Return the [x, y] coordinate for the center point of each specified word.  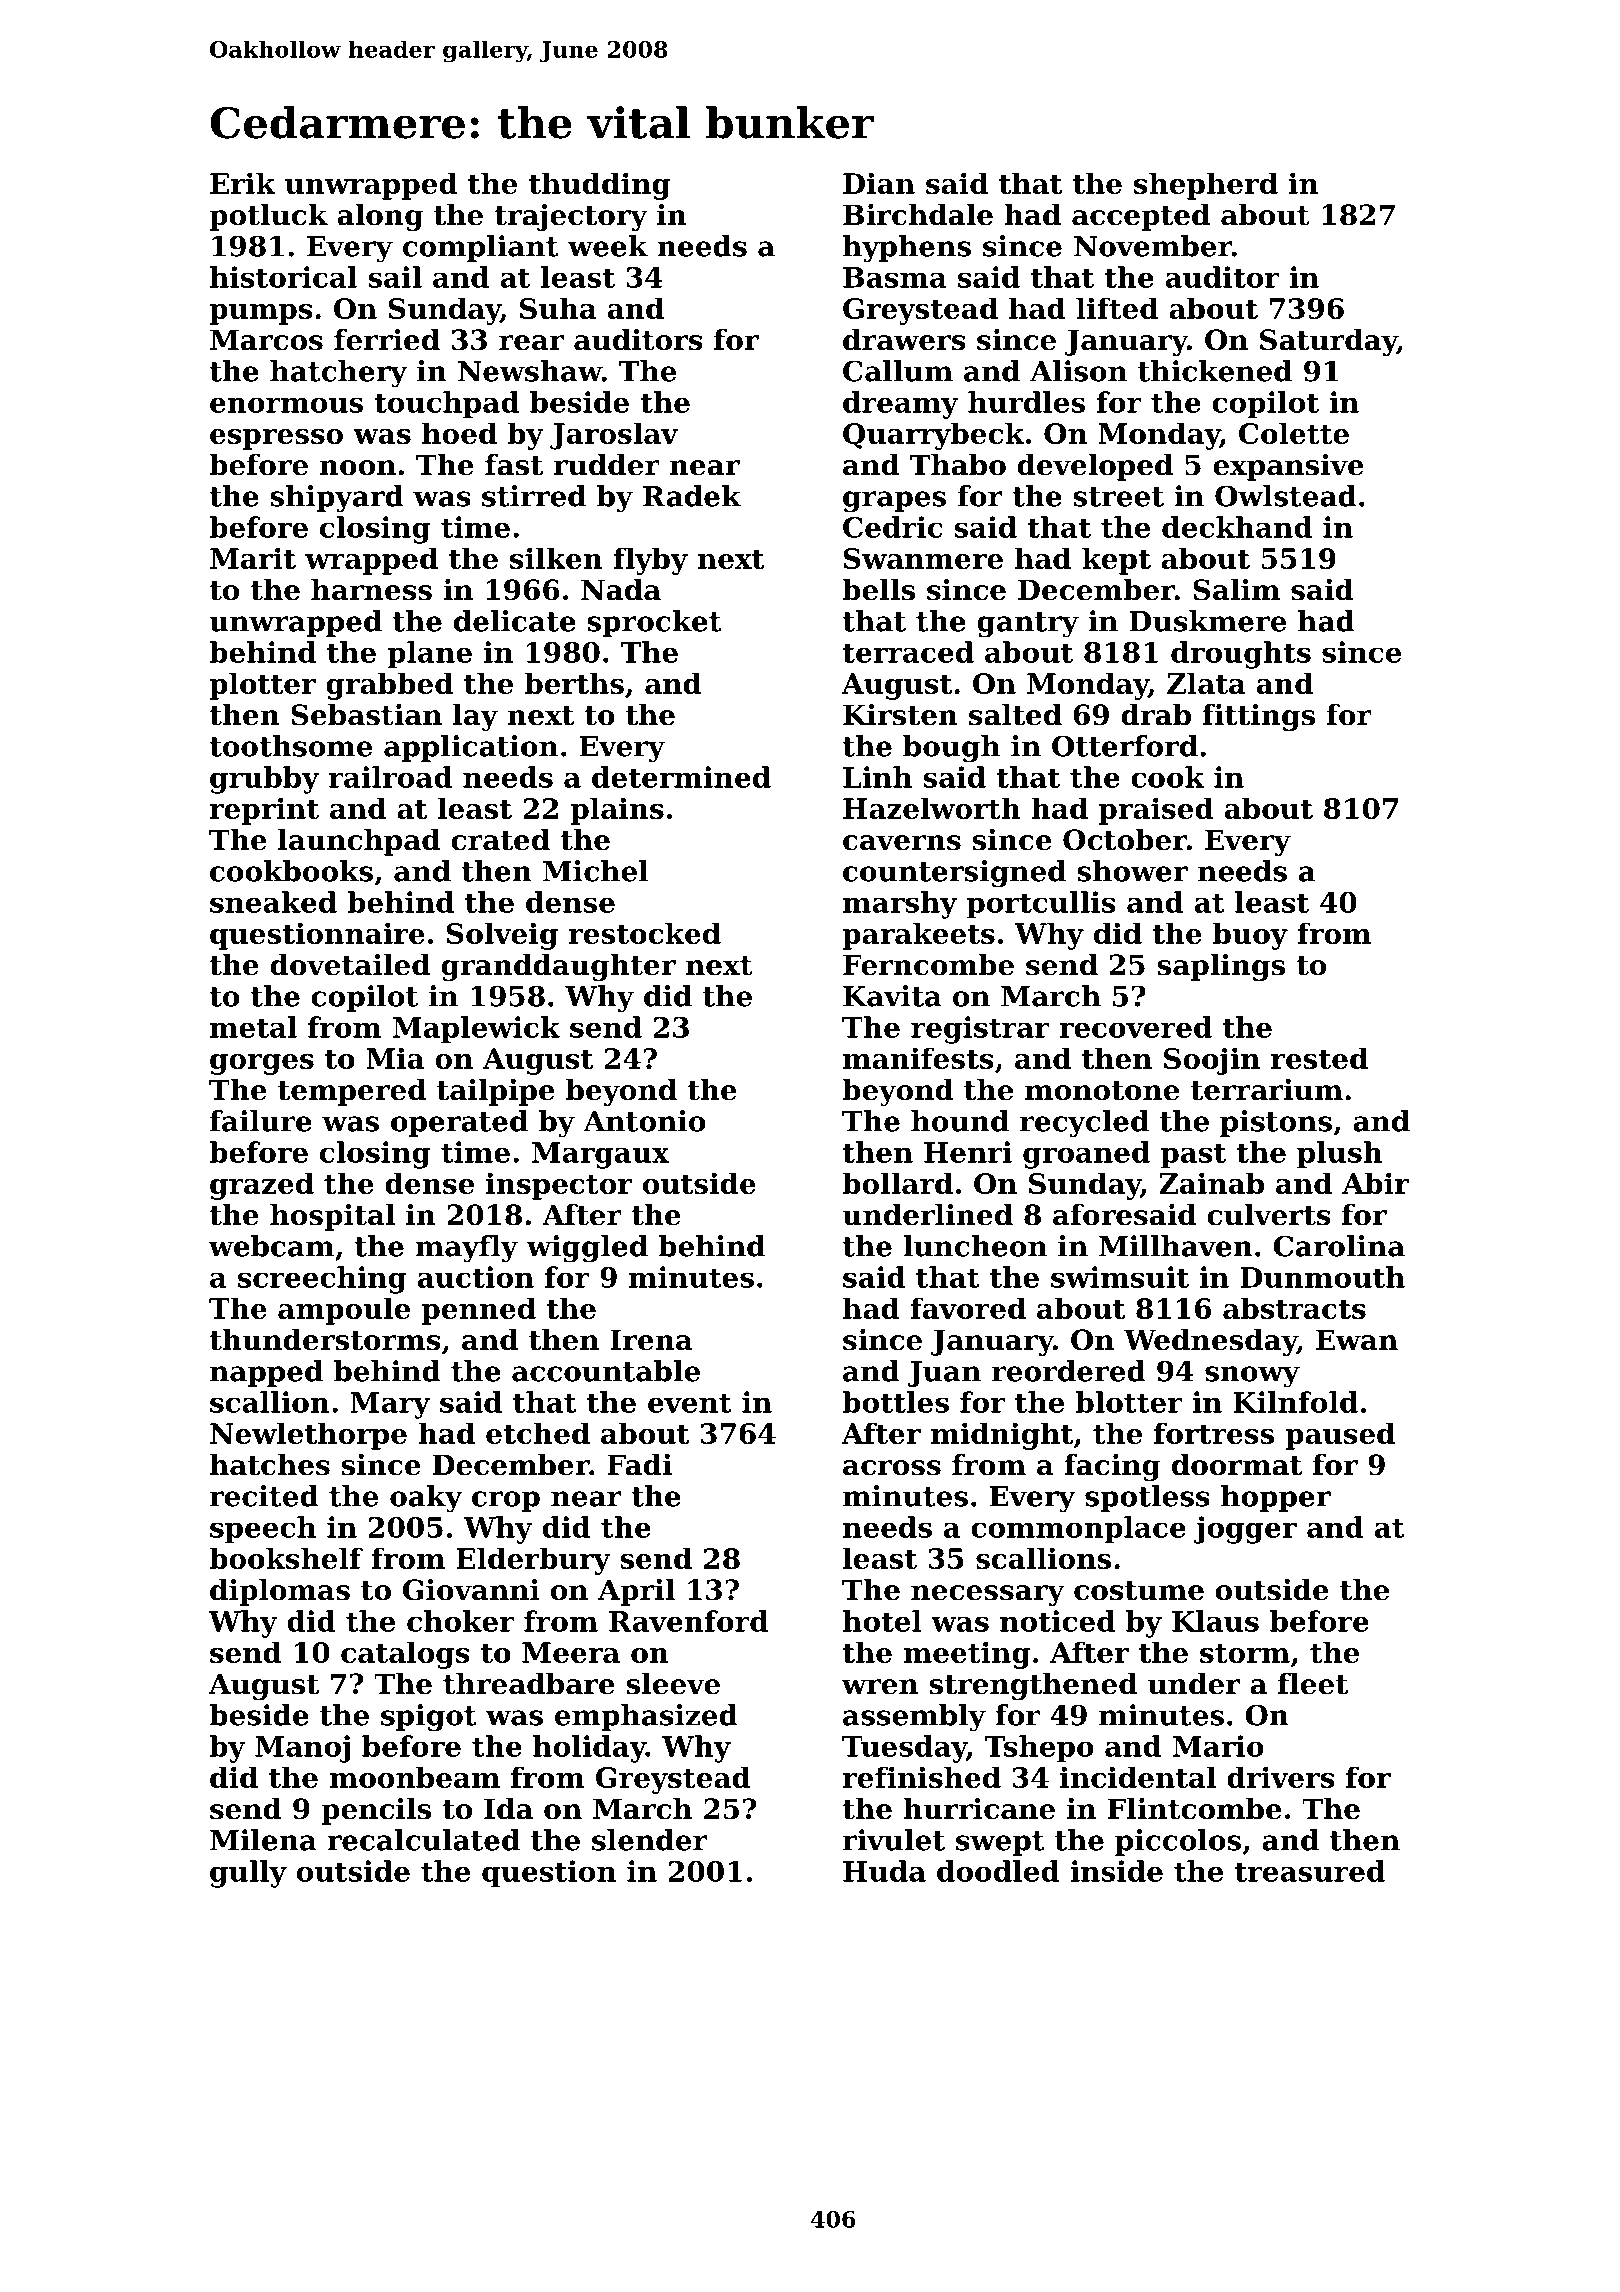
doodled [998, 1871]
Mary [390, 1405]
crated [500, 840]
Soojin [1212, 1061]
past [1193, 1156]
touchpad [447, 405]
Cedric [893, 527]
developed [1095, 467]
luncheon [975, 1246]
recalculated [423, 1840]
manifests [918, 1058]
